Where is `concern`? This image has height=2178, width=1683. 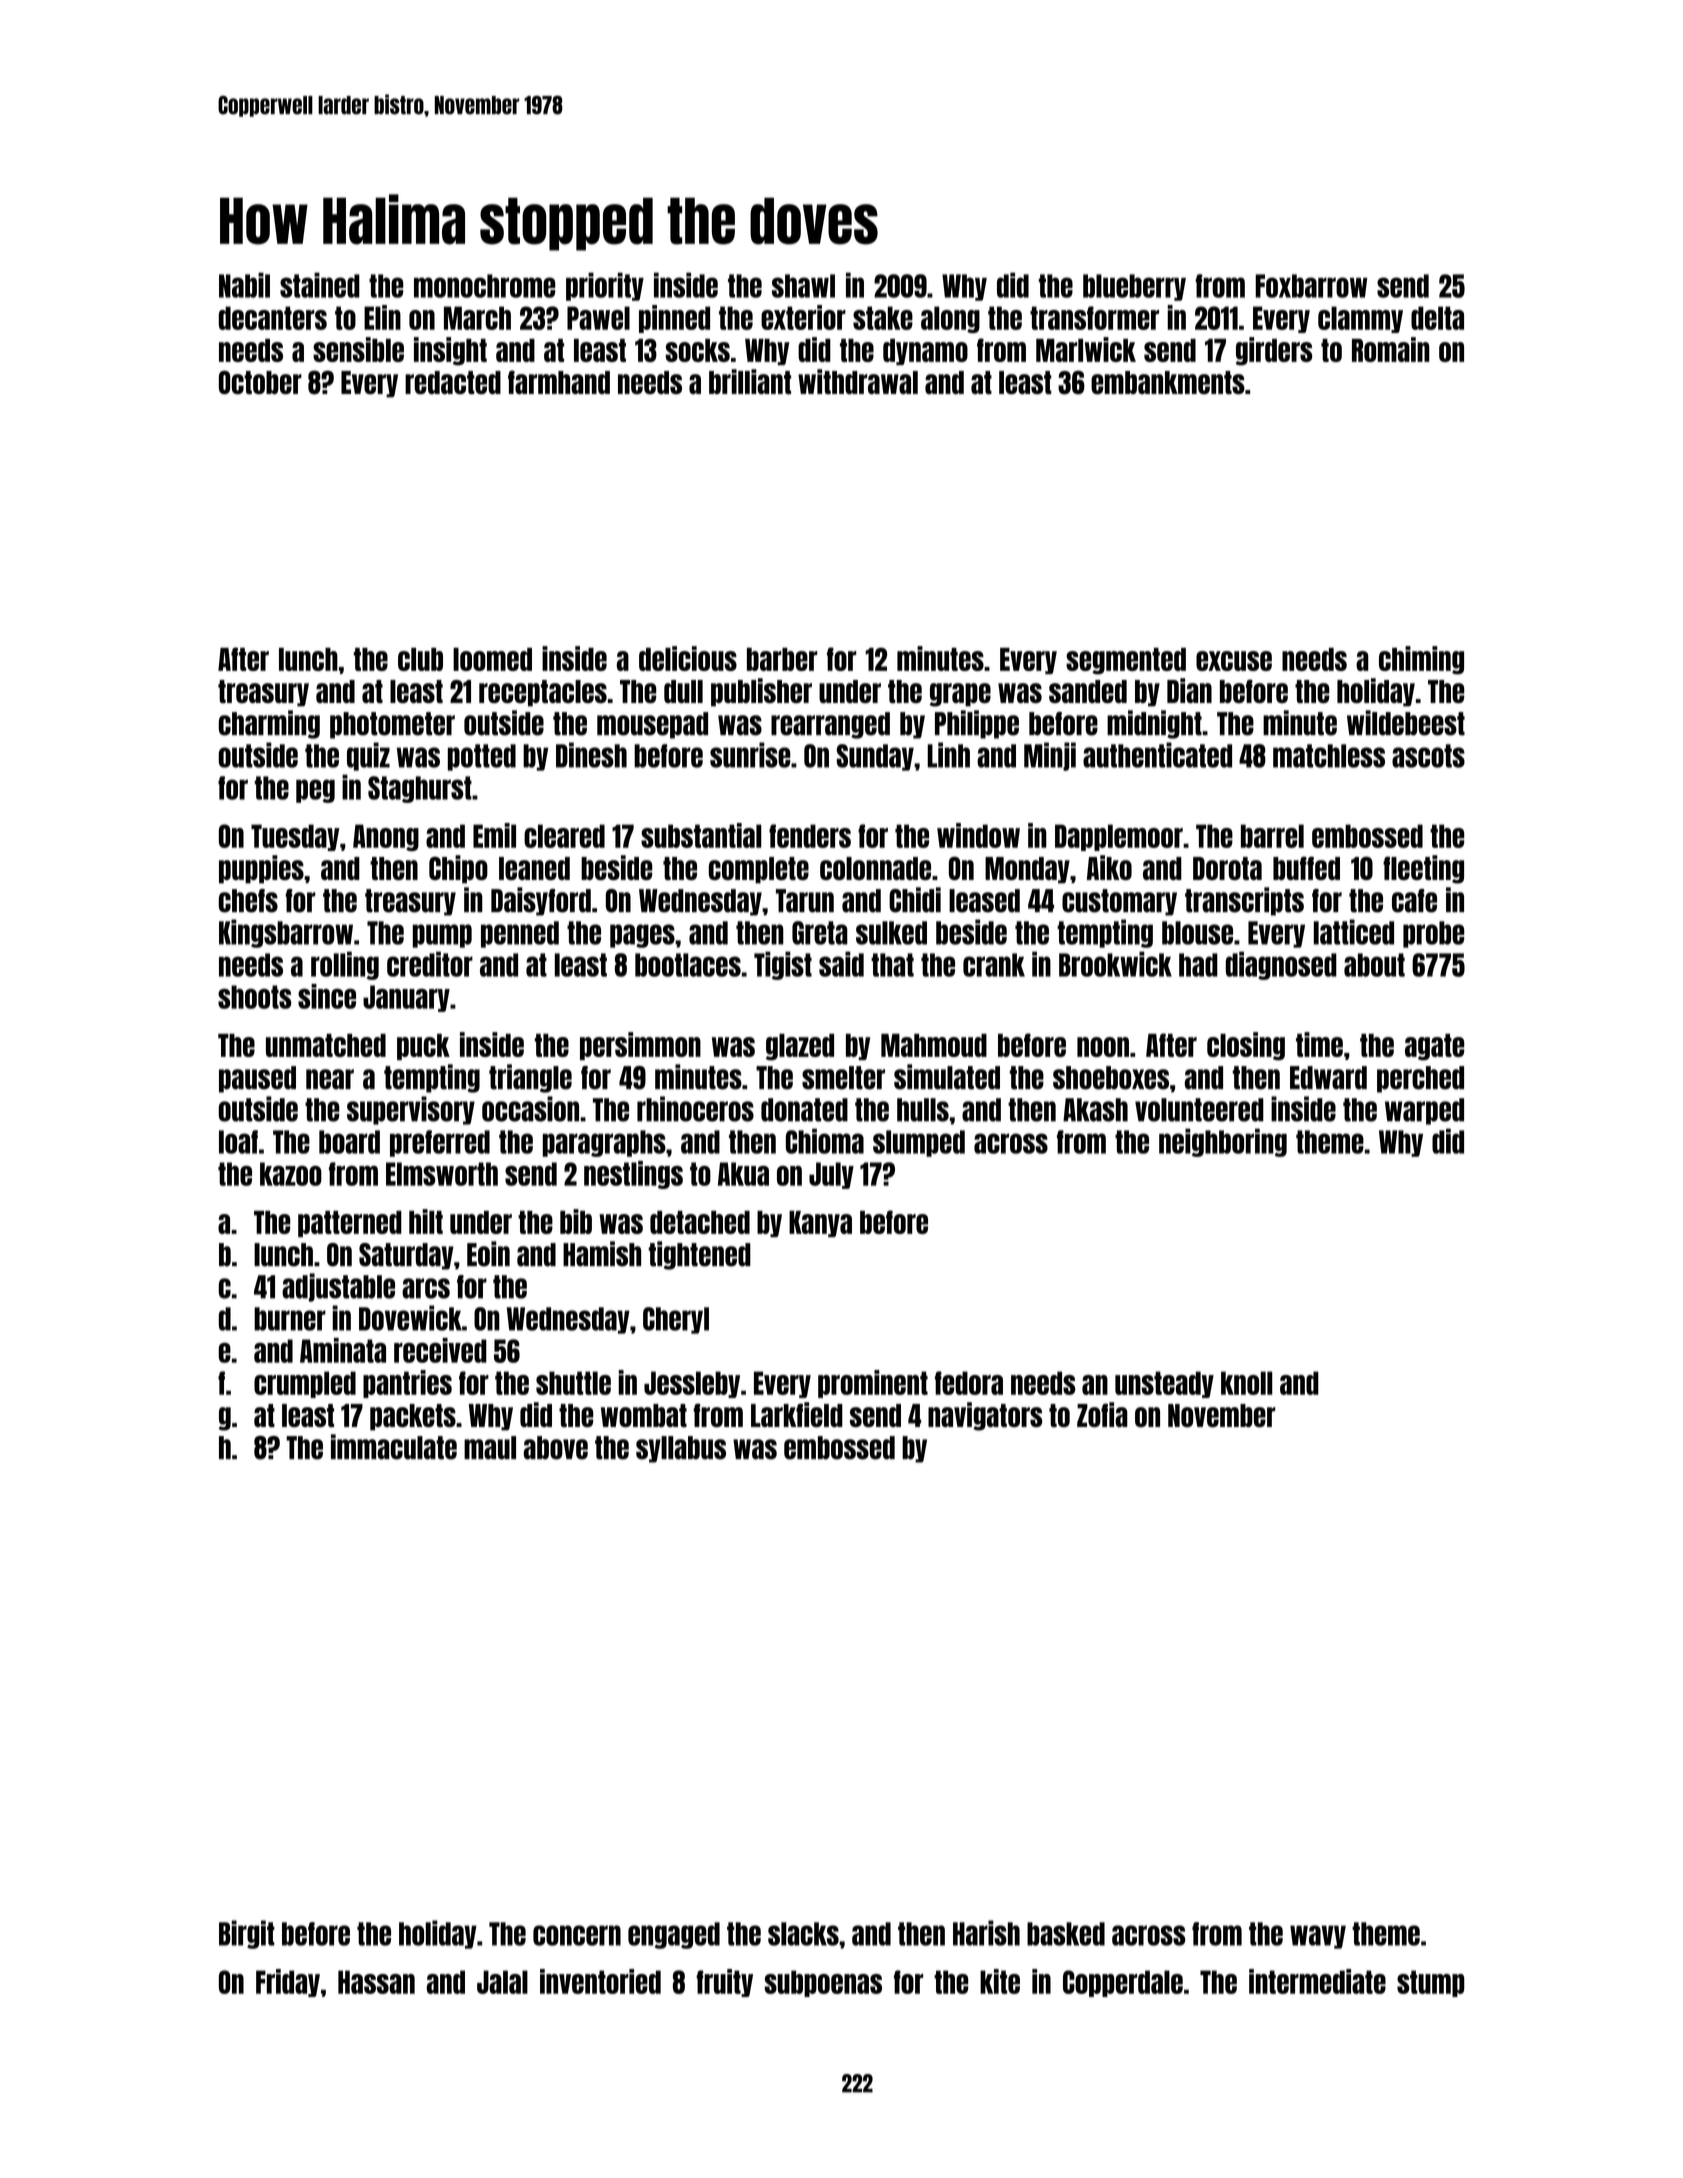
concern is located at coordinates (577, 1935).
